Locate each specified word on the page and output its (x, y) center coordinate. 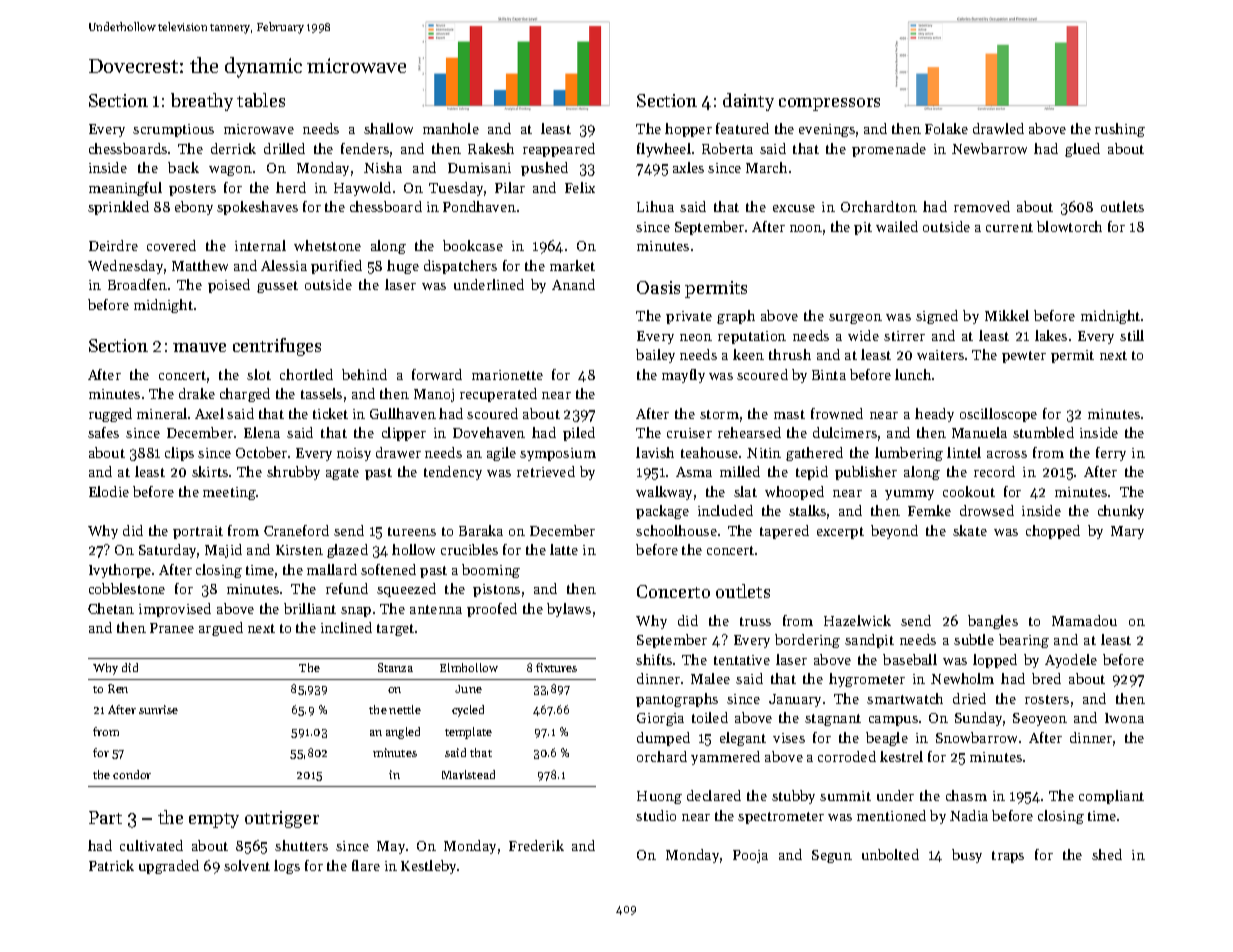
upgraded (169, 867)
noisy (354, 454)
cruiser (689, 433)
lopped (995, 661)
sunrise (158, 709)
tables (261, 100)
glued (1082, 150)
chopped (1053, 532)
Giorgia (660, 719)
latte (564, 549)
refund (347, 588)
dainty (748, 102)
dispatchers (460, 267)
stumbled (1043, 432)
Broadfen (137, 284)
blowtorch (1069, 226)
